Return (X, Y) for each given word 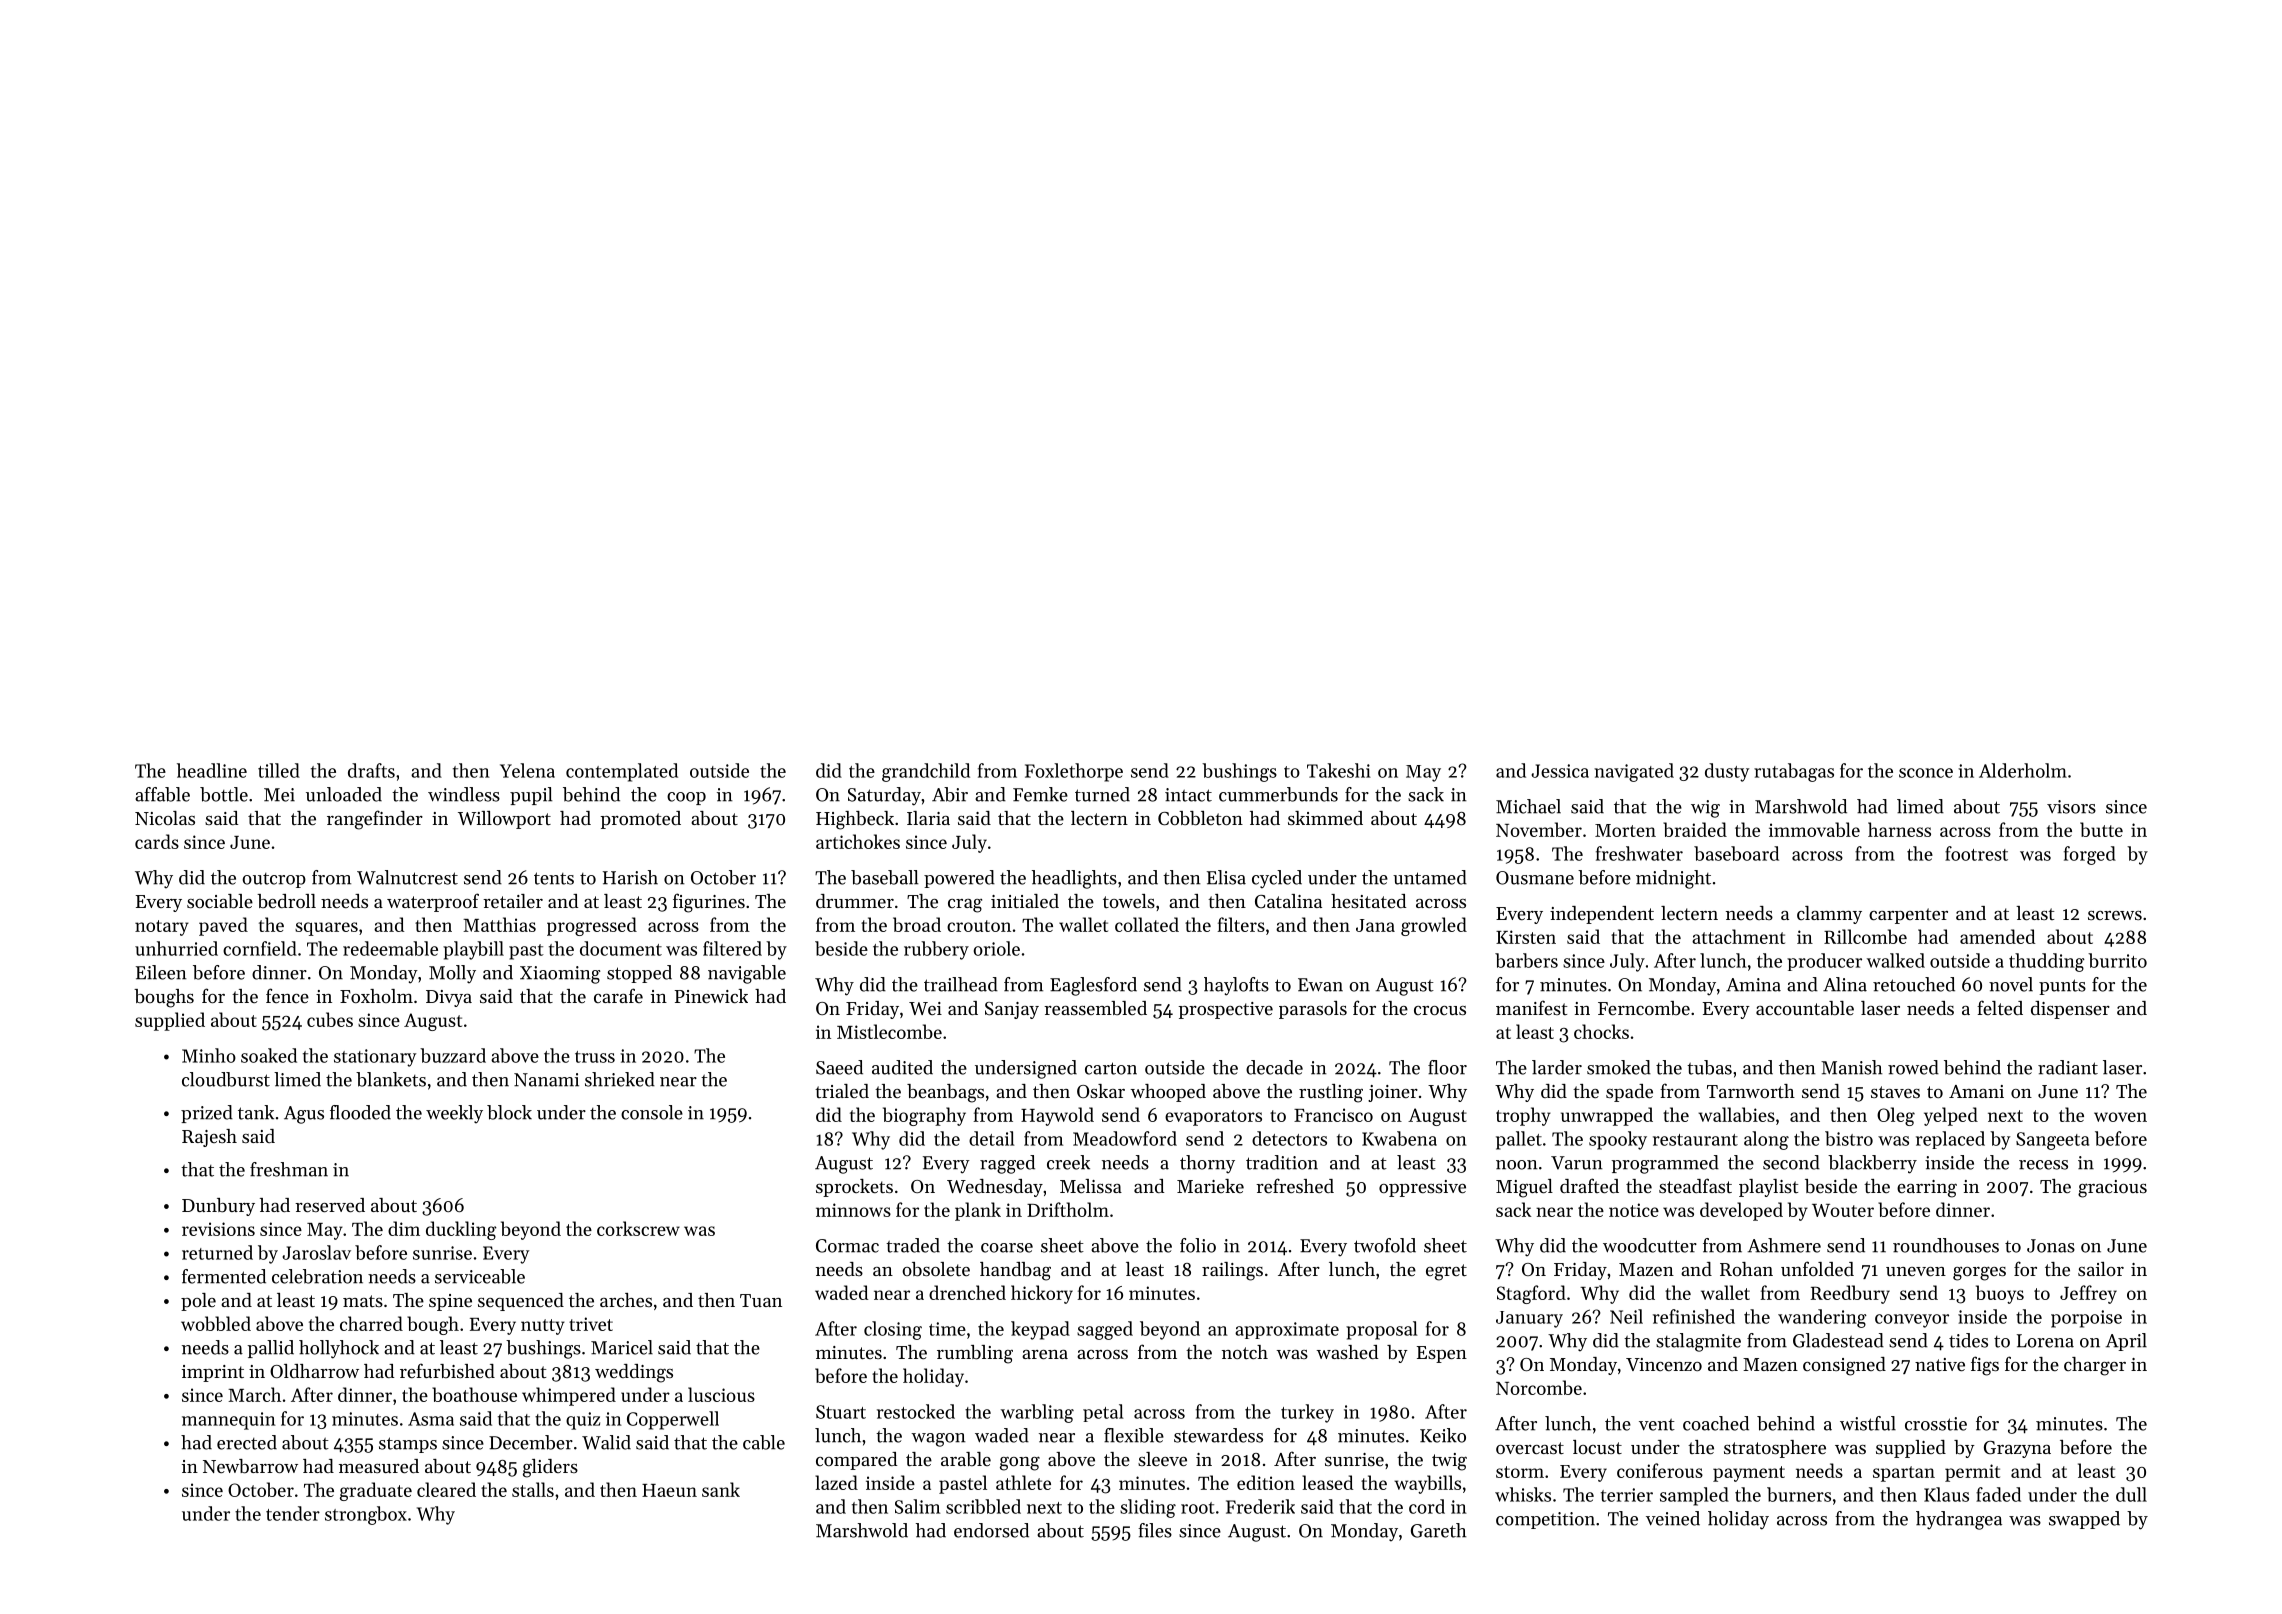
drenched (967, 1292)
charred (371, 1323)
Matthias (499, 924)
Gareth (1438, 1530)
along (1766, 1140)
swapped (2084, 1520)
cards (157, 841)
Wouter (1843, 1210)
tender (293, 1513)
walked (1896, 960)
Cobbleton (1200, 818)
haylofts (1236, 986)
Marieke (1210, 1186)
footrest (1976, 853)
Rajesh (209, 1138)
